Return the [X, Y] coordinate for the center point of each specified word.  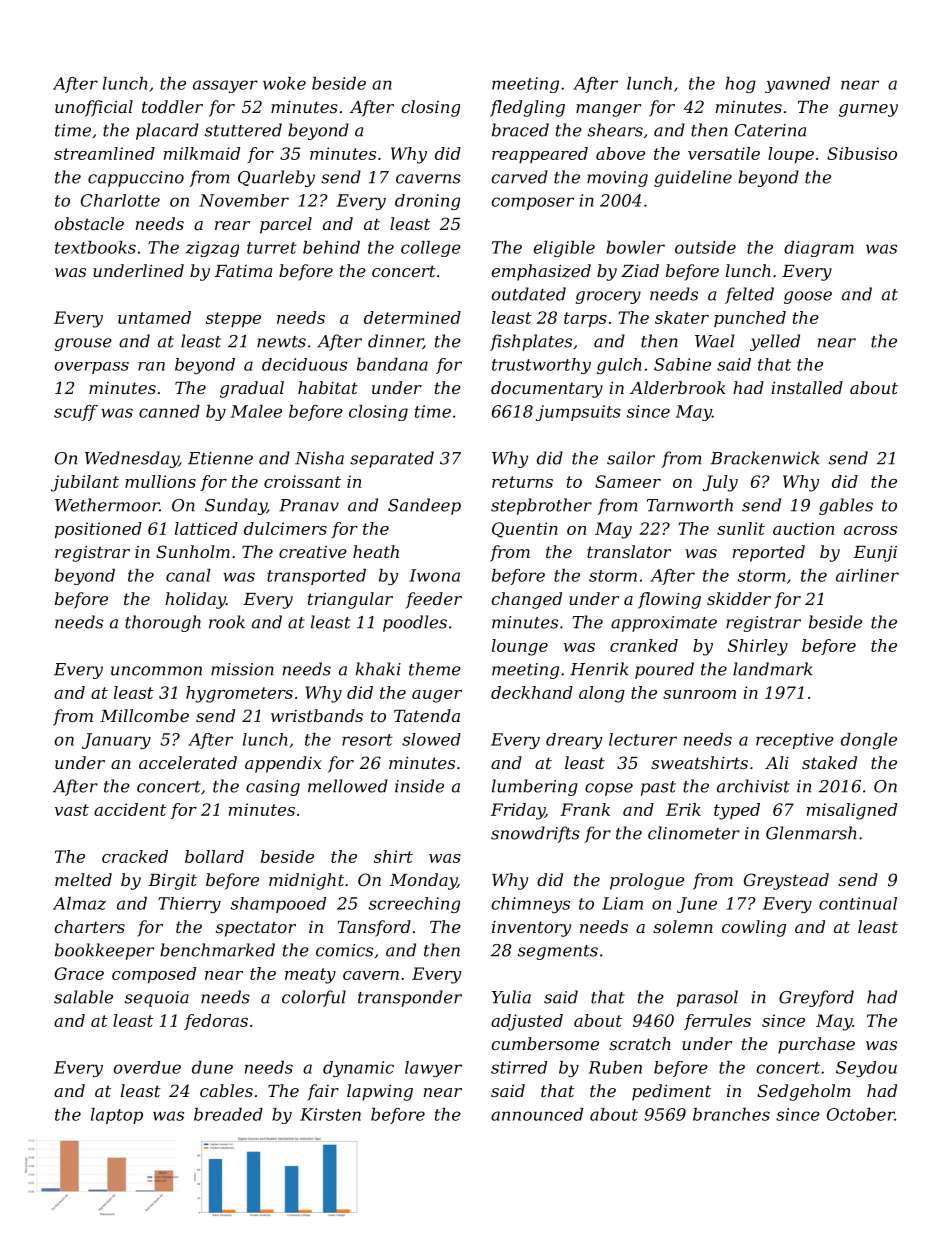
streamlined [104, 153]
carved [520, 177]
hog [741, 85]
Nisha [319, 458]
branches [731, 1114]
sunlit [741, 528]
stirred [519, 1067]
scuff [76, 413]
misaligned [852, 811]
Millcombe [144, 715]
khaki [378, 669]
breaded [228, 1114]
